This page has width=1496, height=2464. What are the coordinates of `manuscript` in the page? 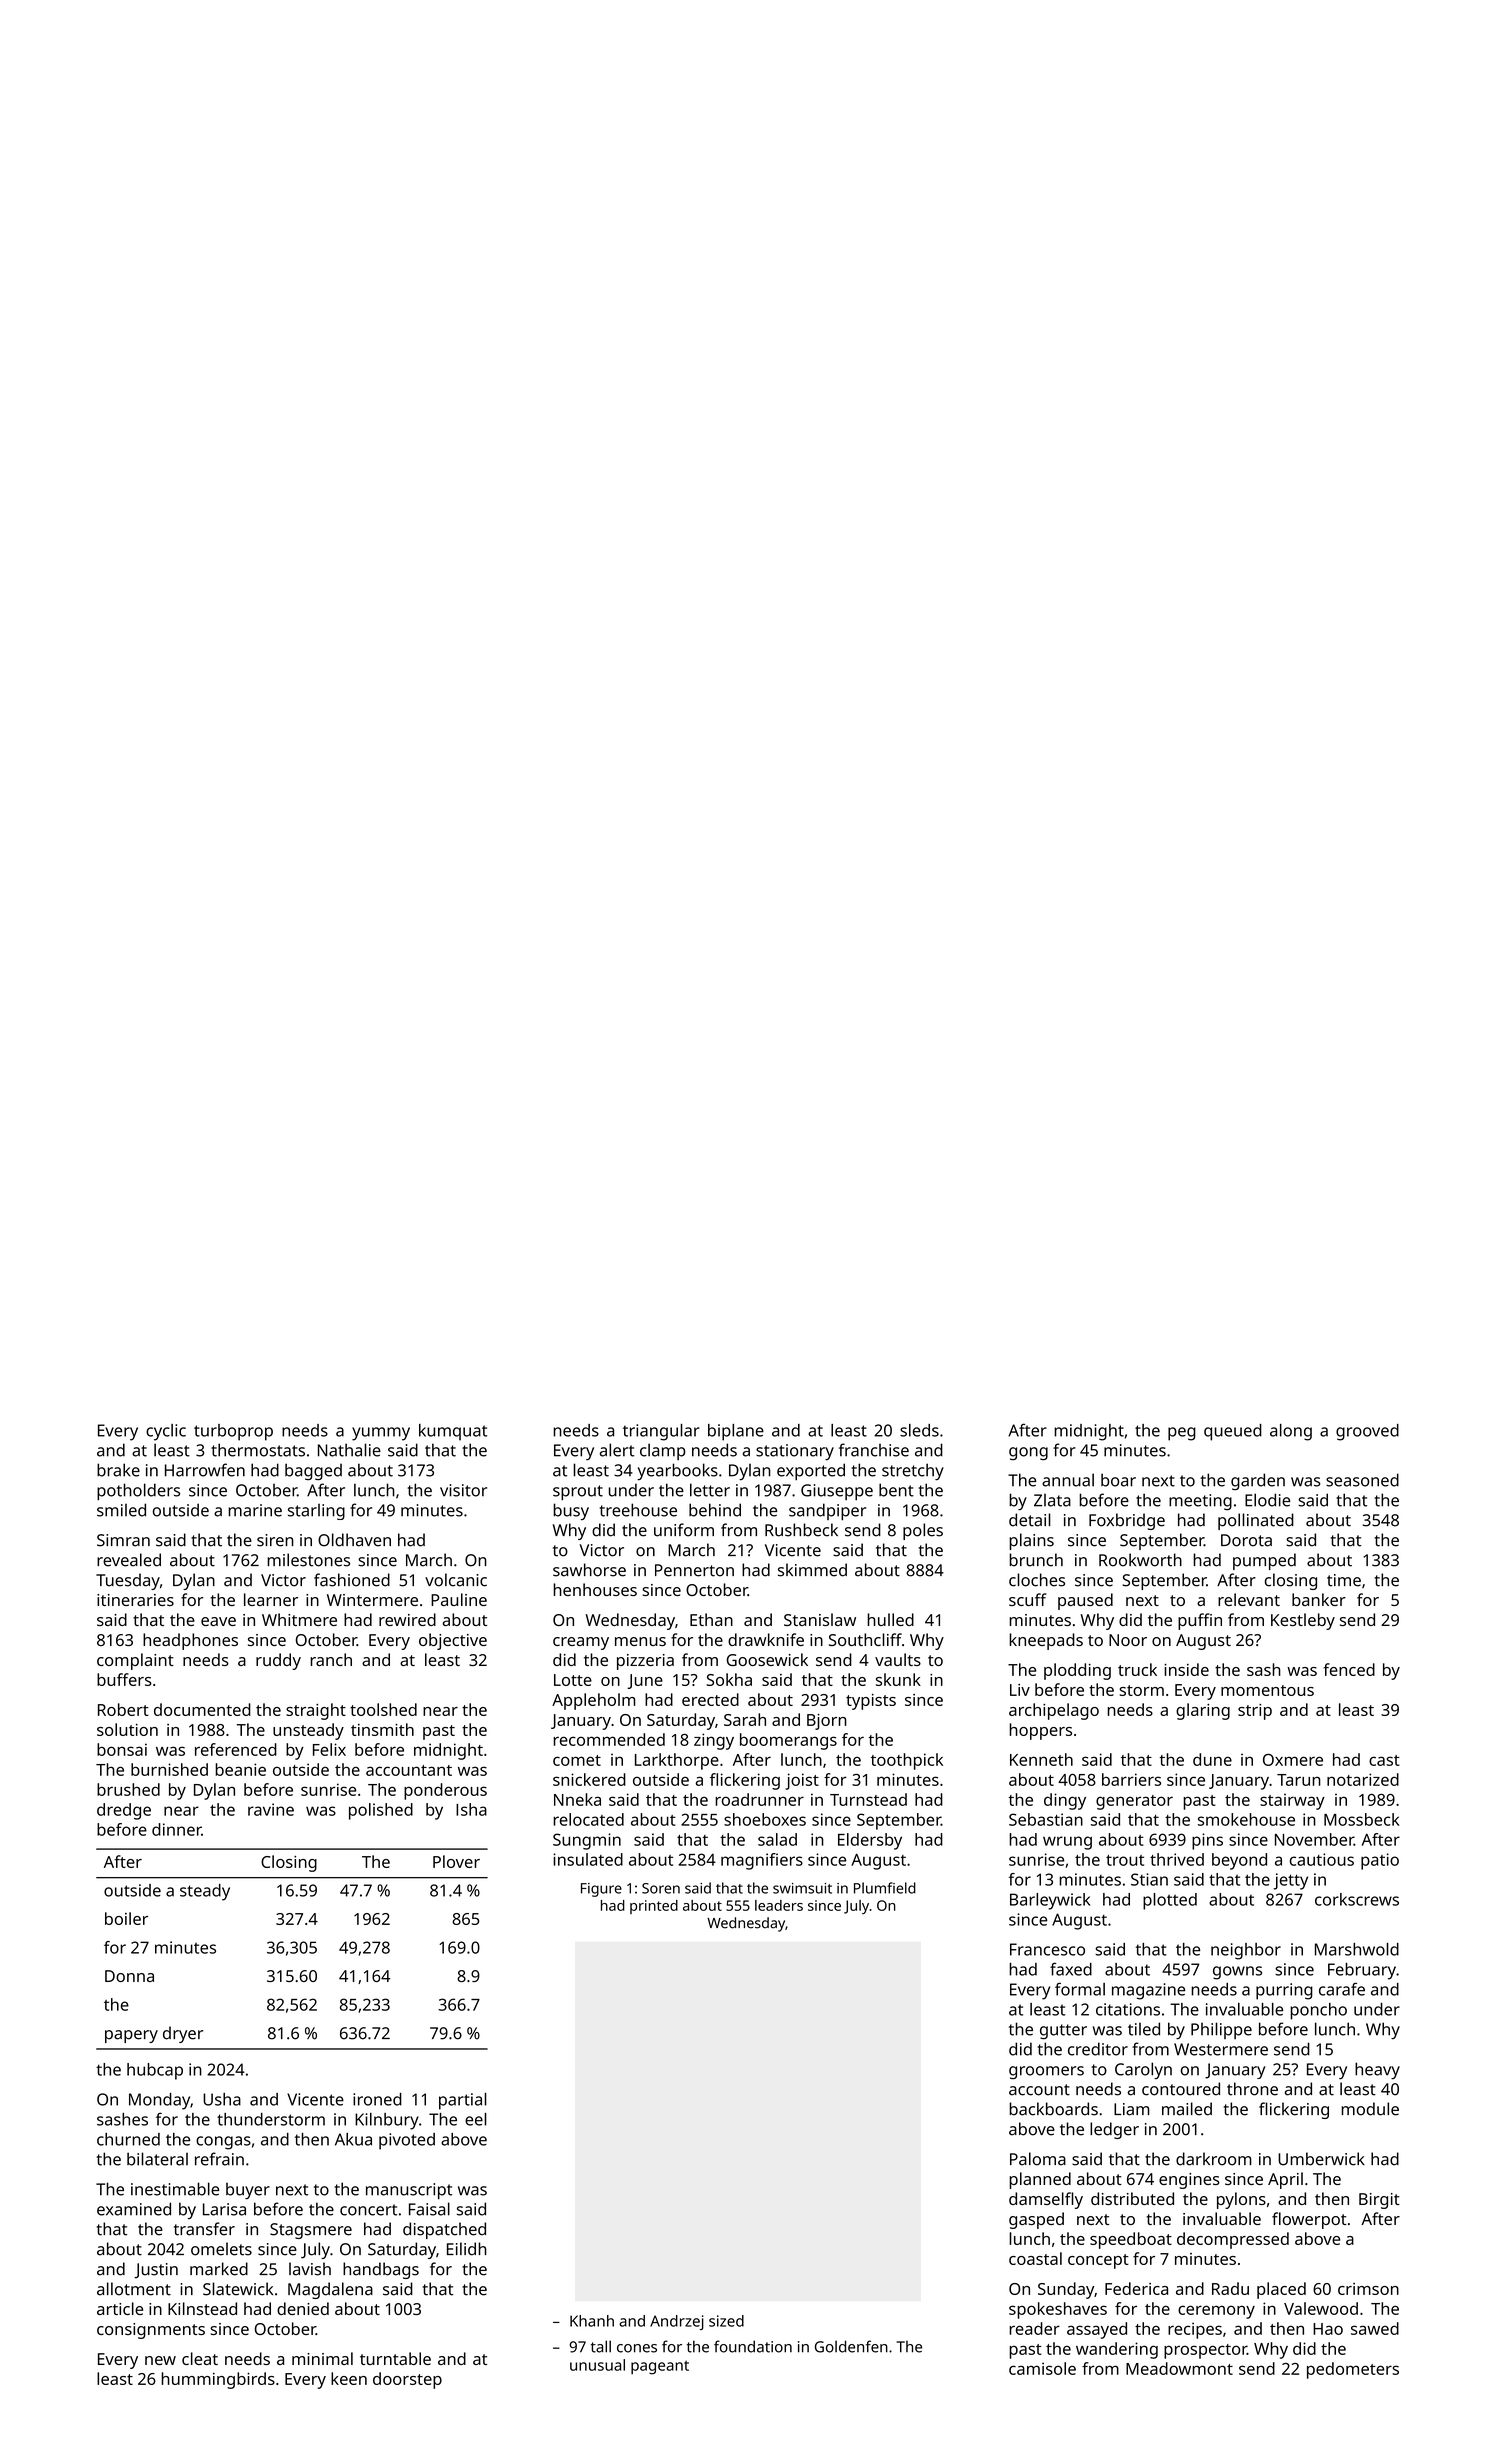 It's located at (409, 2191).
